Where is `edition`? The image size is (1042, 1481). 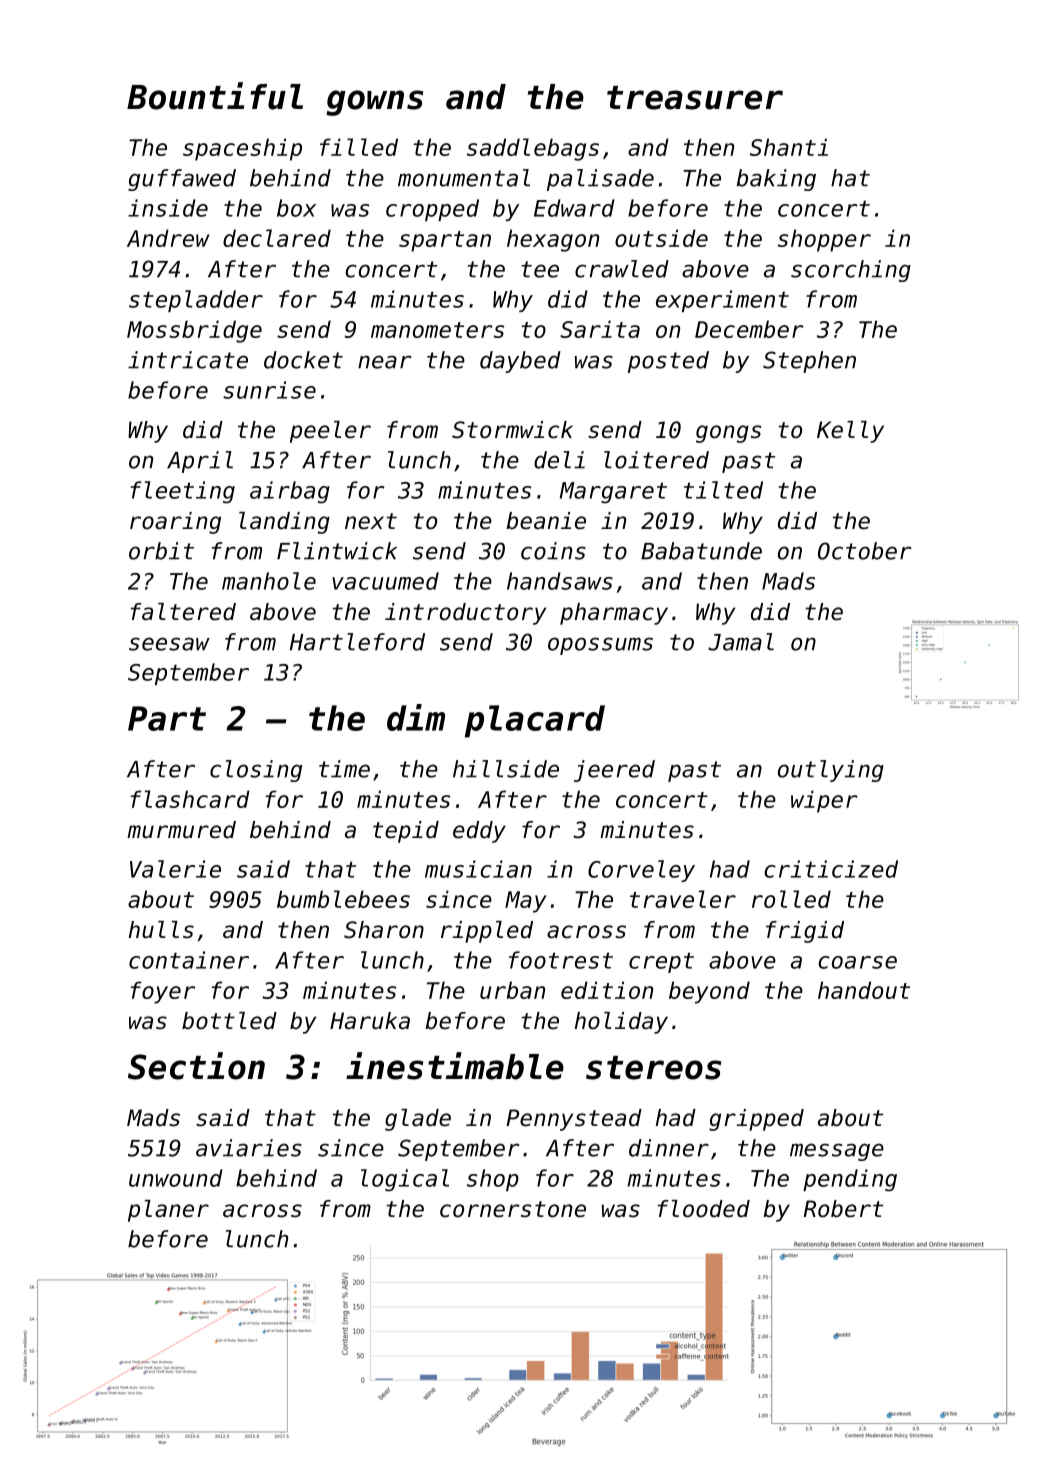 edition is located at coordinates (607, 990).
